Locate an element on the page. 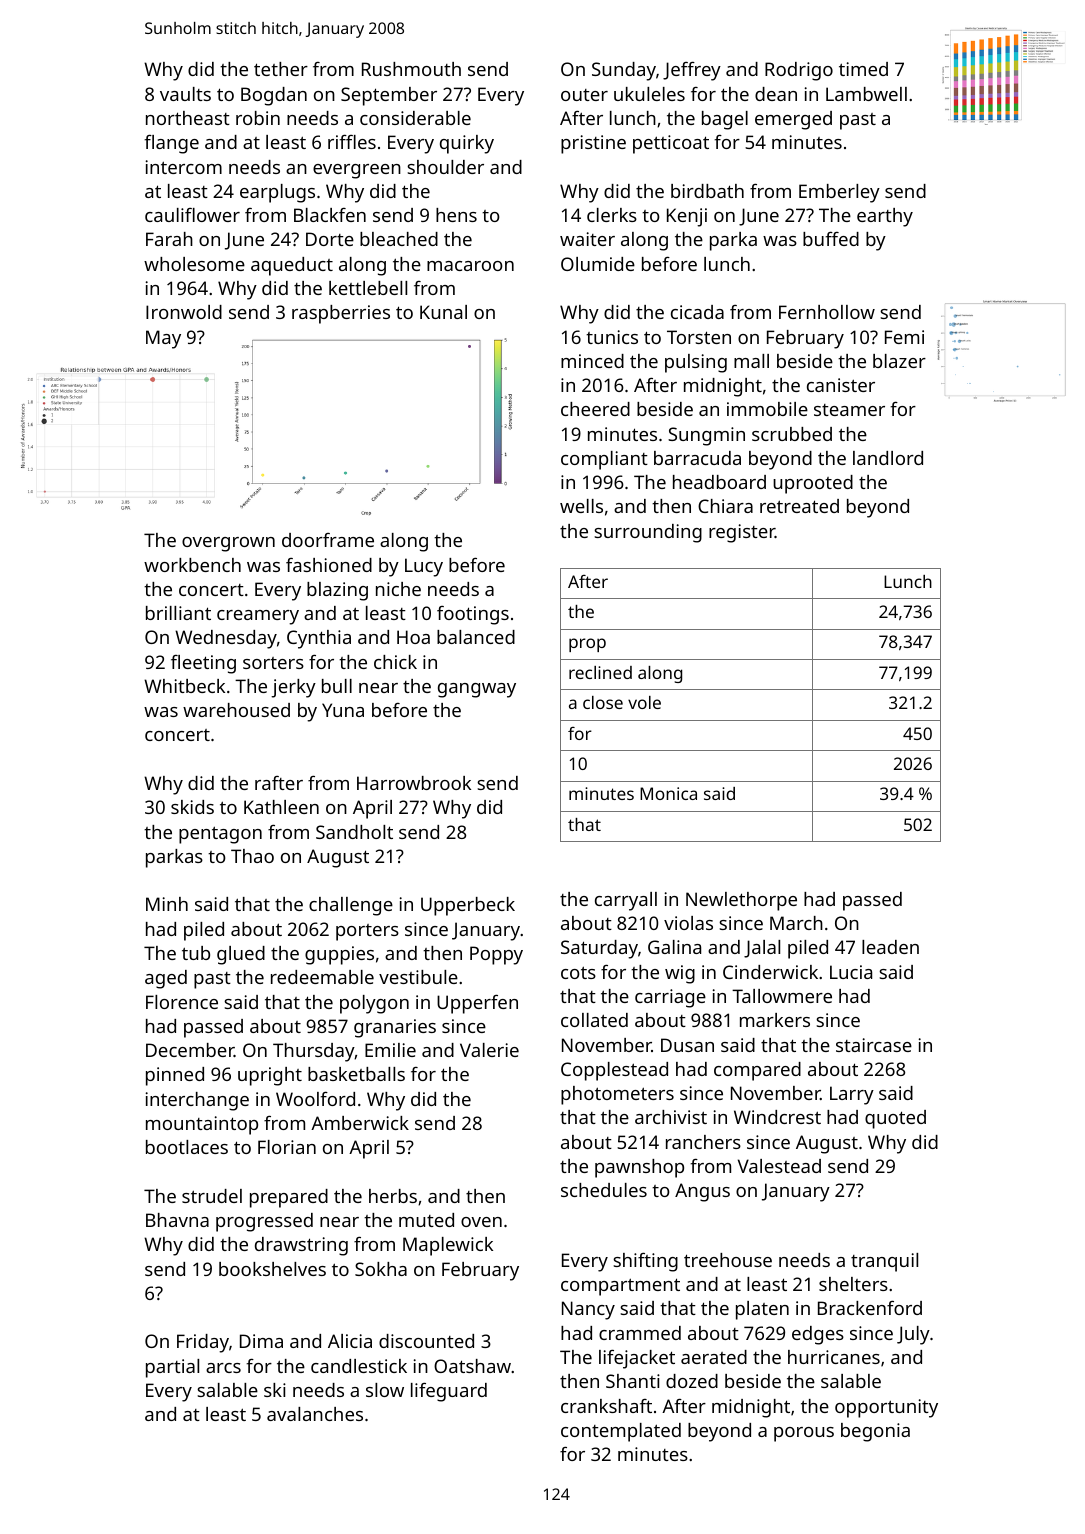 The image size is (1085, 1534). compartment is located at coordinates (620, 1287).
